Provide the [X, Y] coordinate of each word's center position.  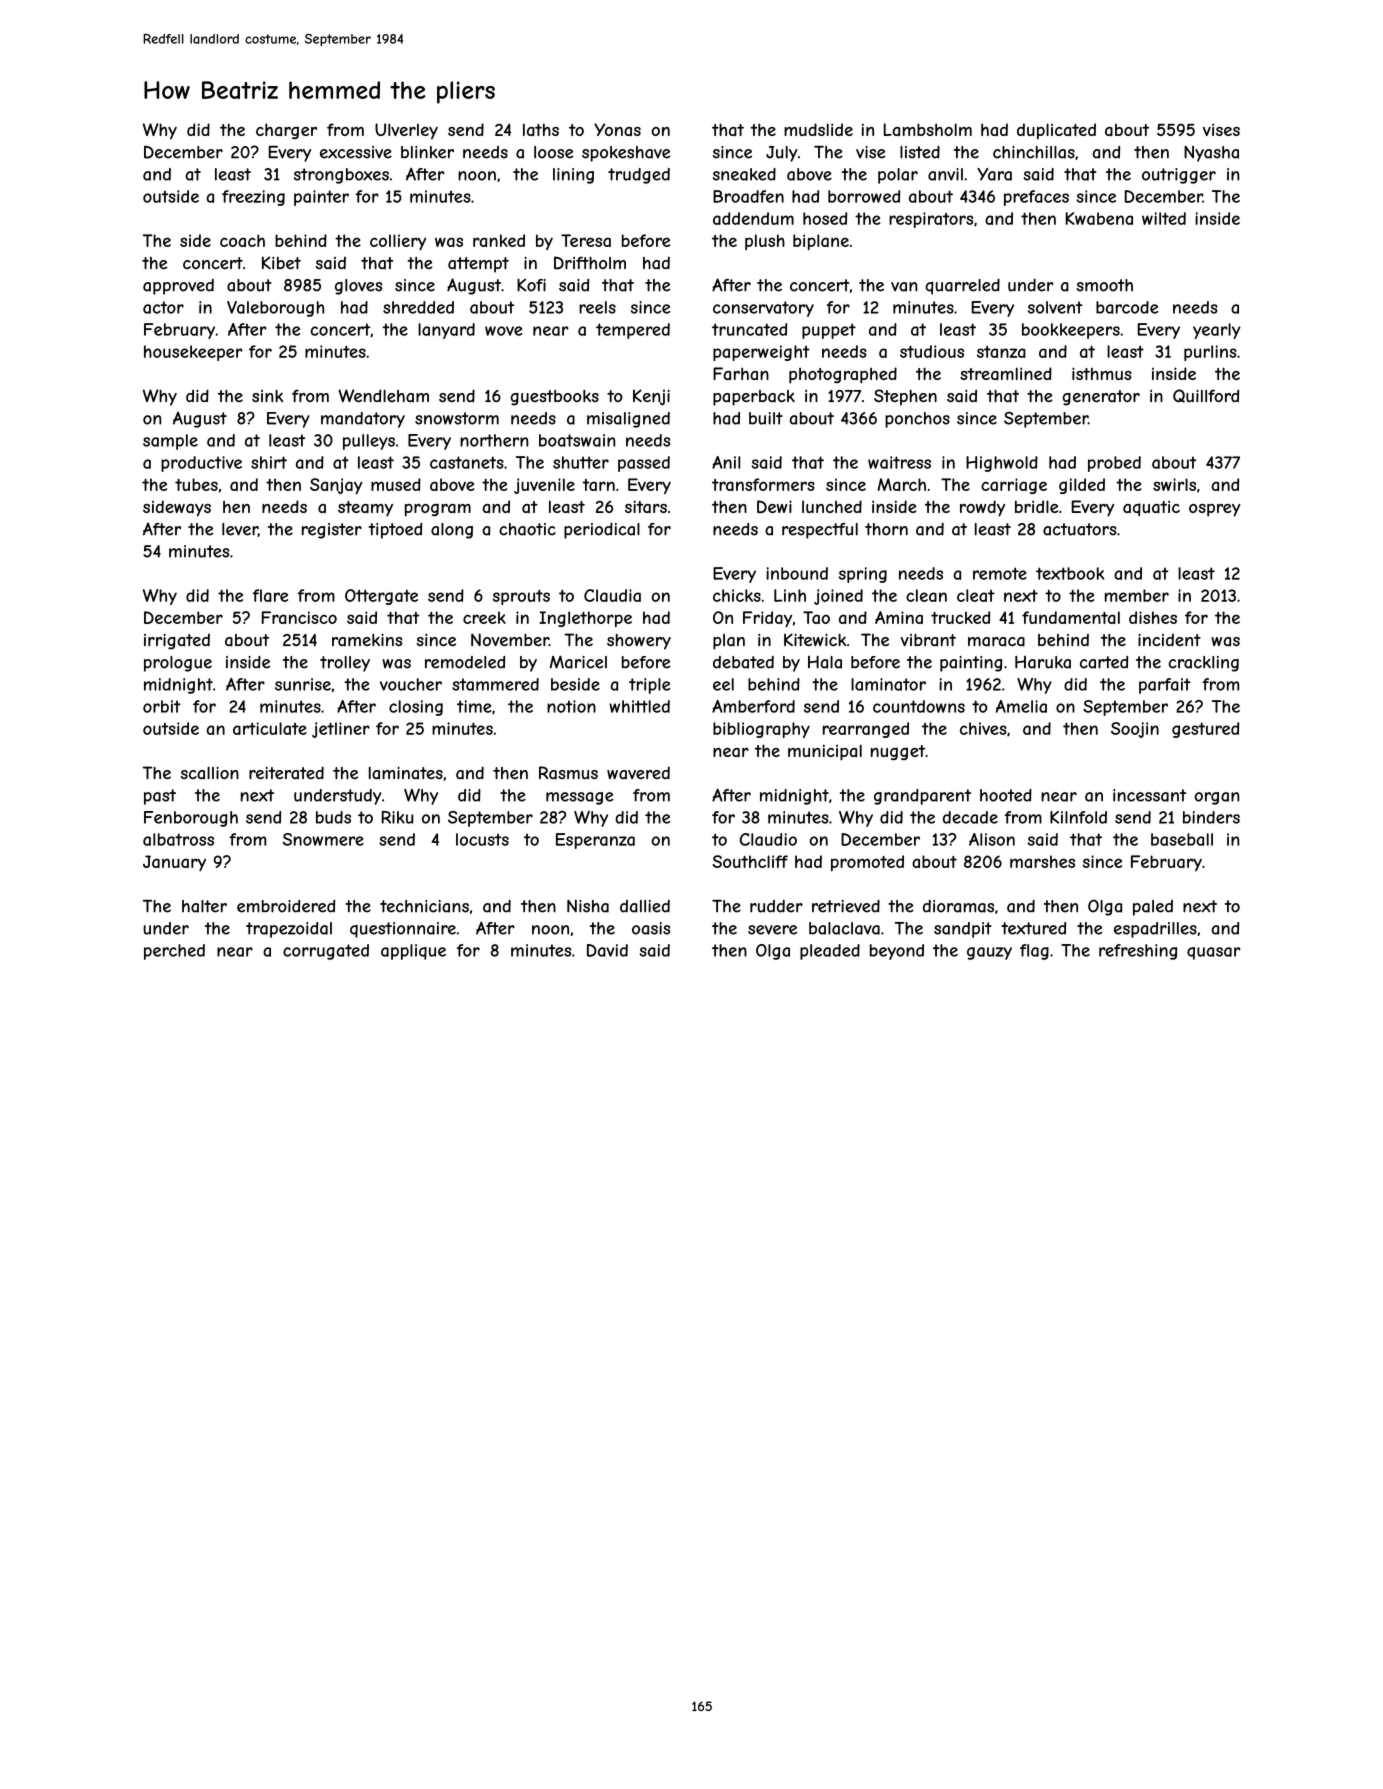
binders [1211, 817]
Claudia [612, 595]
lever [240, 530]
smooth [1104, 285]
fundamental [1071, 617]
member [1137, 595]
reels [597, 307]
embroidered [286, 906]
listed [920, 152]
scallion [210, 773]
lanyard [446, 331]
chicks [737, 595]
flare [270, 595]
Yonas [617, 129]
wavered [638, 772]
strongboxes [341, 176]
